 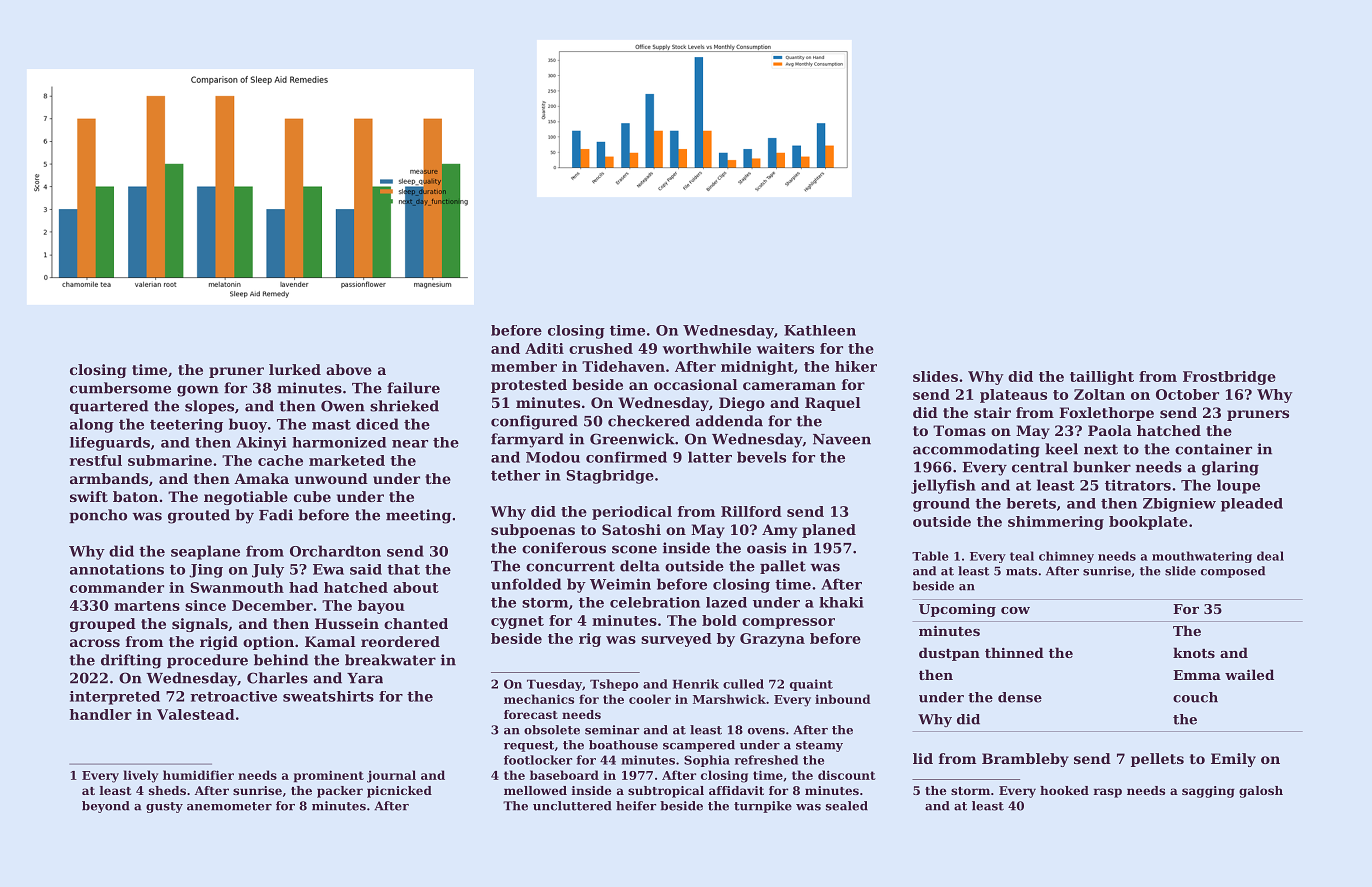 What do you see at coordinates (992, 412) in the document?
I see `stair` at bounding box center [992, 412].
